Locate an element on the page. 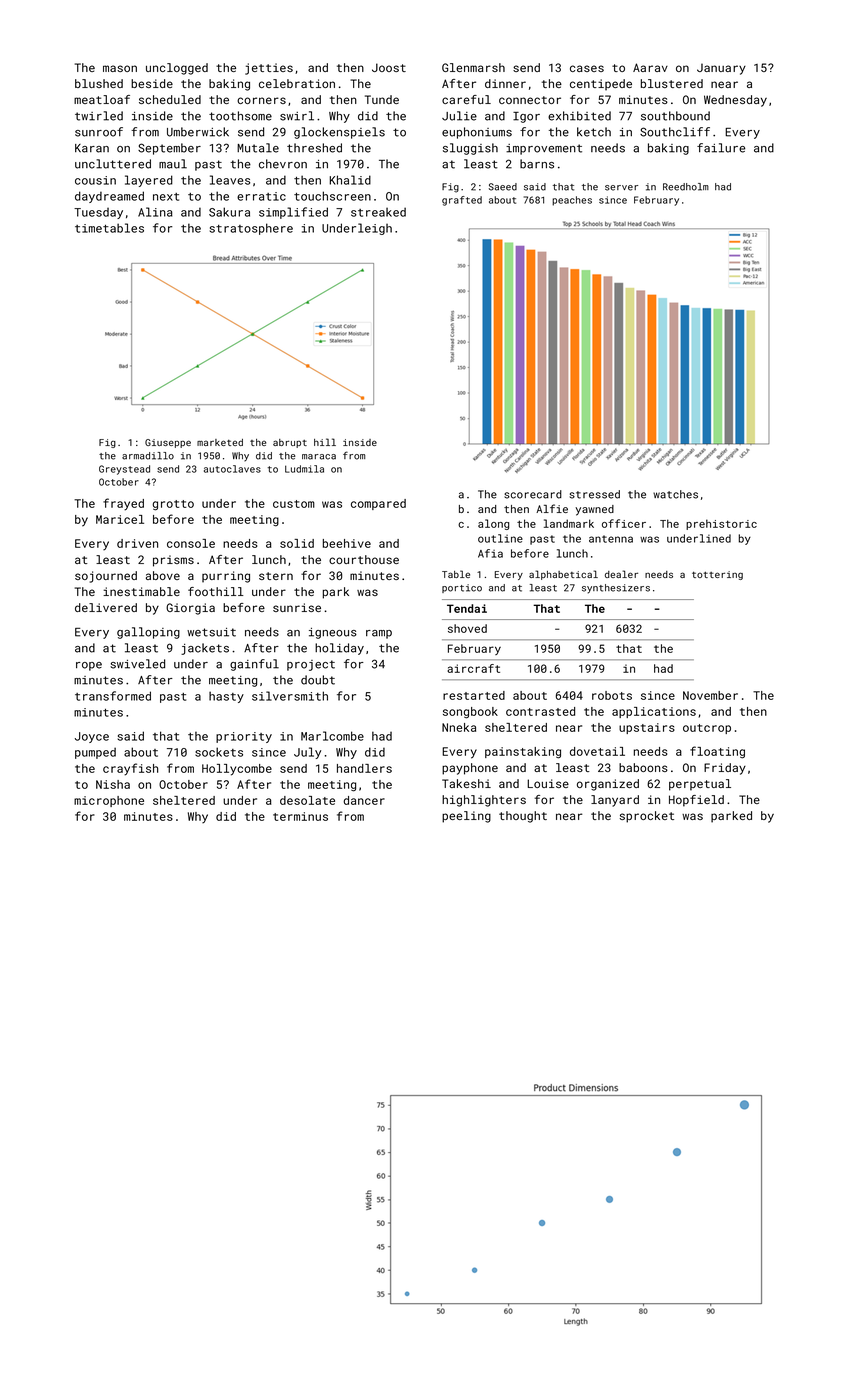 This document has width=849, height=1400. terminus is located at coordinates (300, 816).
